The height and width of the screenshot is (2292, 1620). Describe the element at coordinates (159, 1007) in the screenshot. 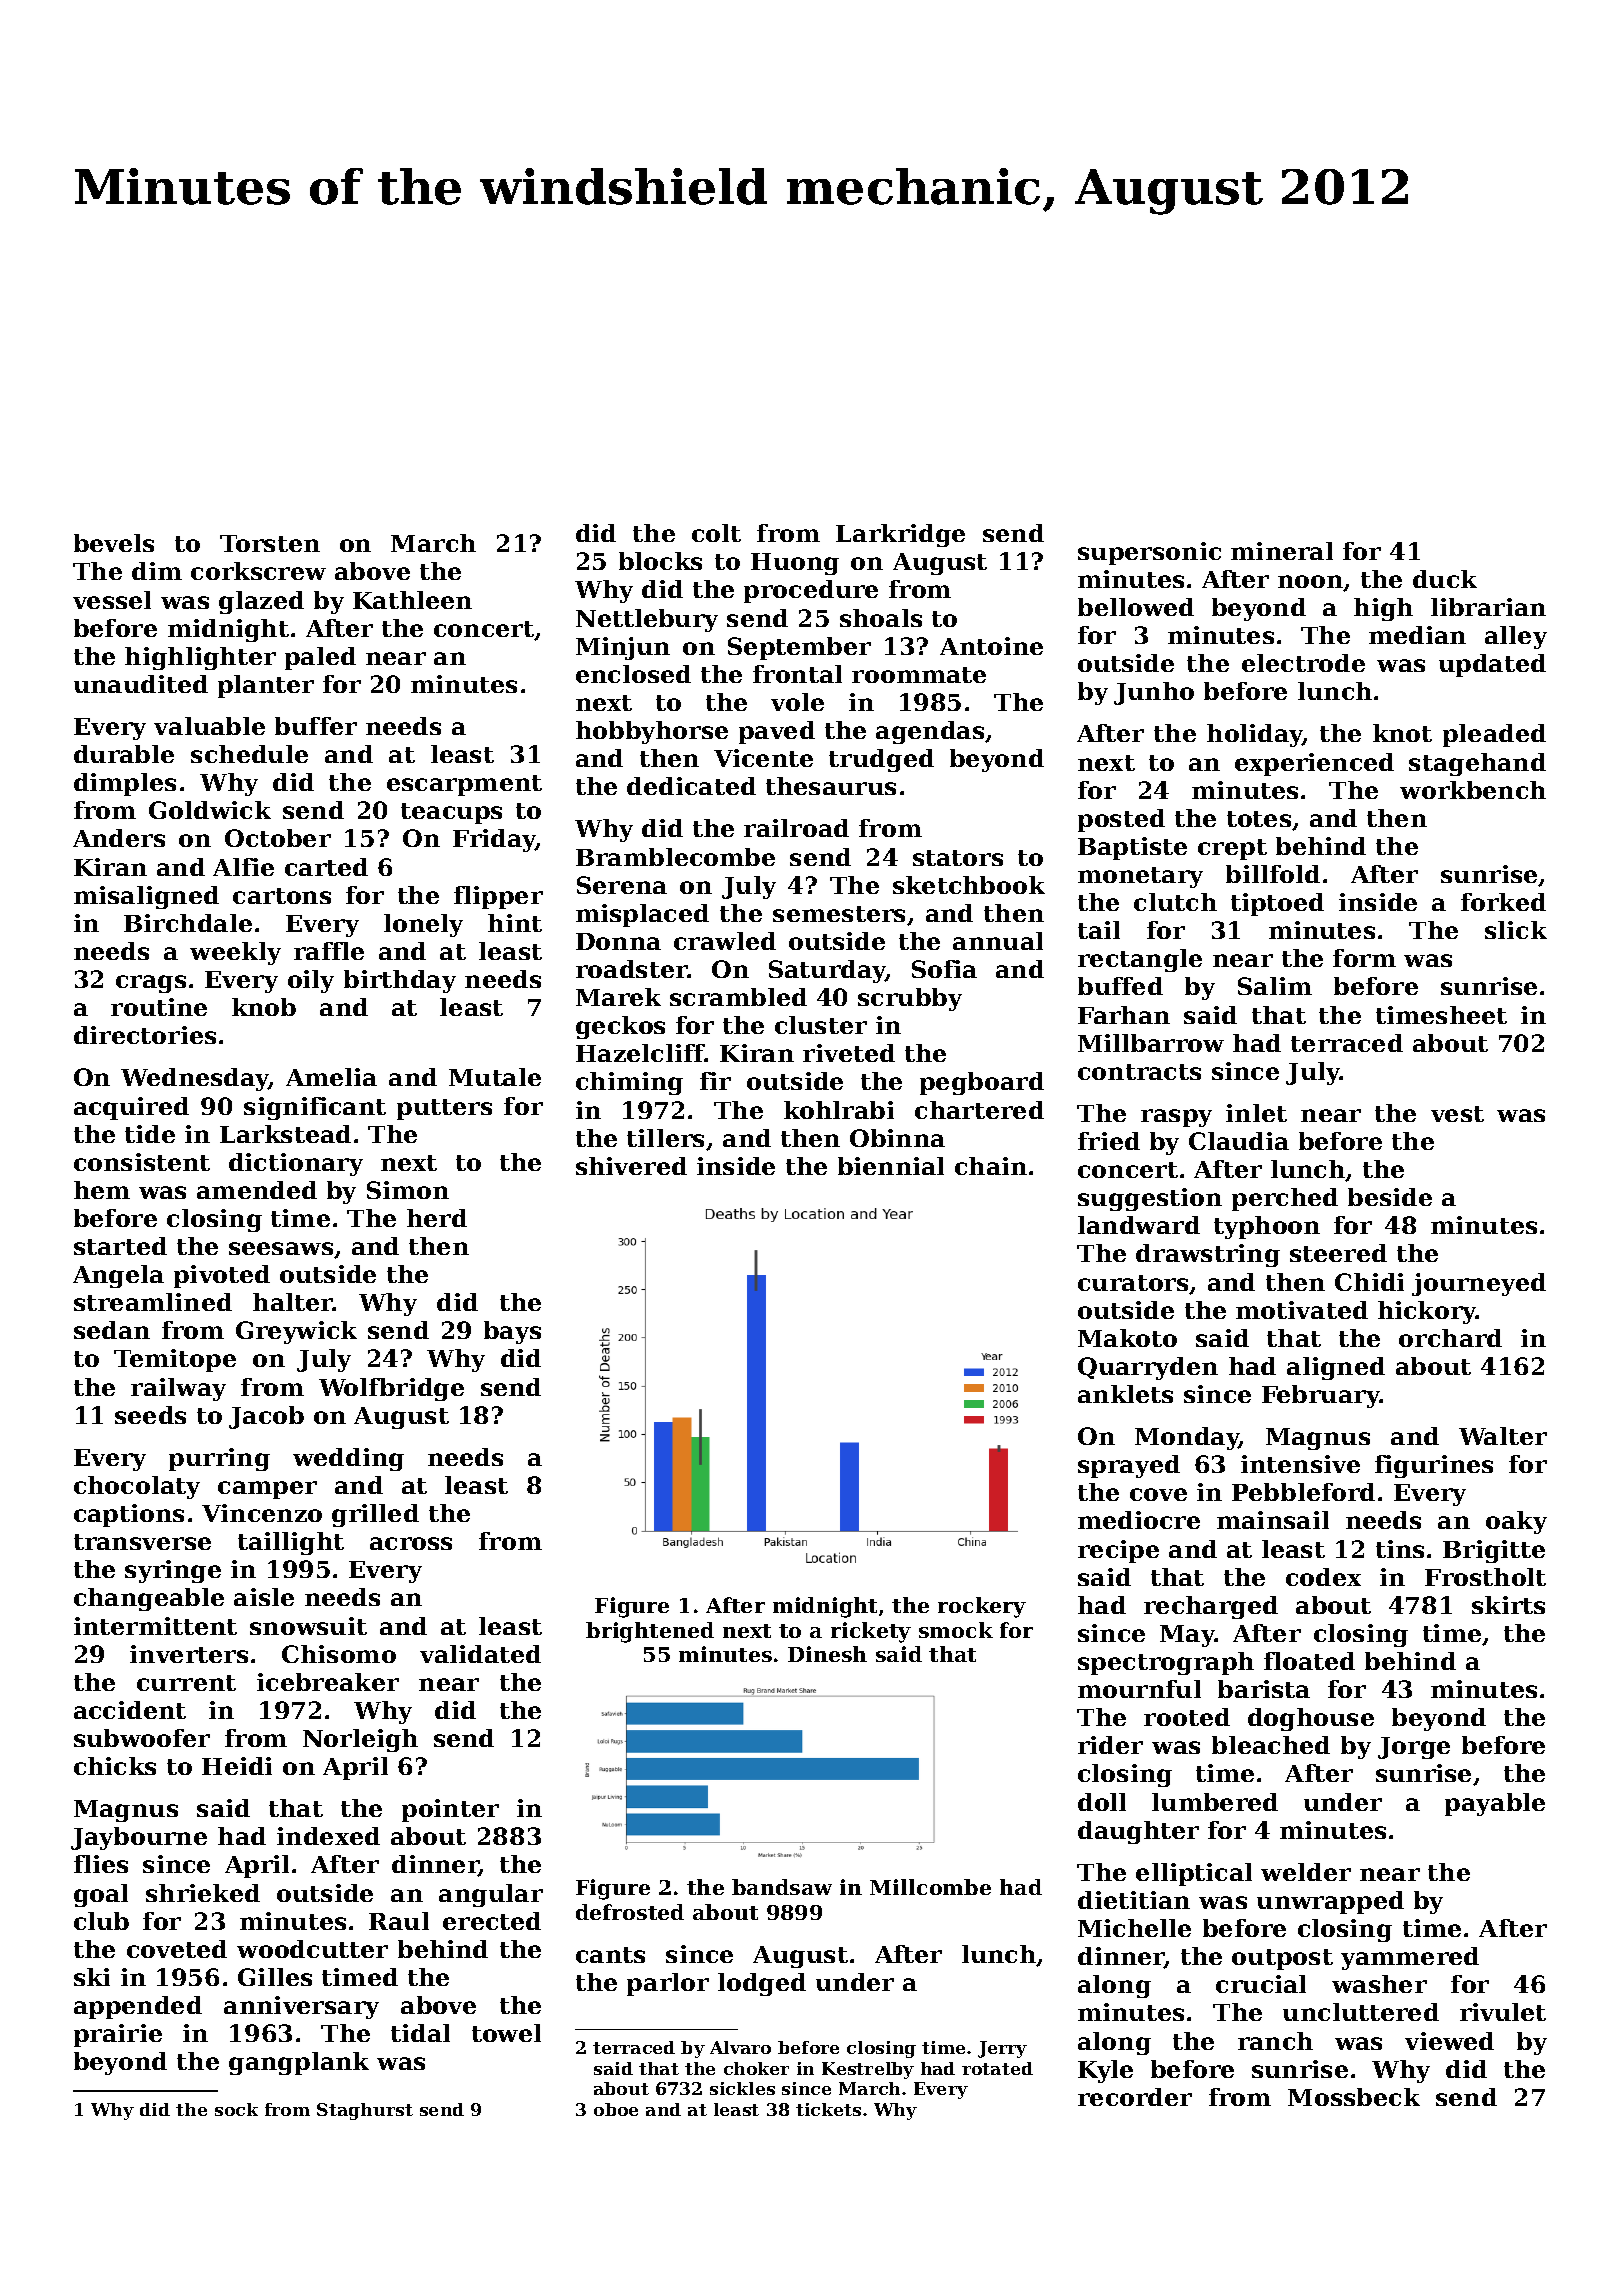

I see `routine` at that location.
